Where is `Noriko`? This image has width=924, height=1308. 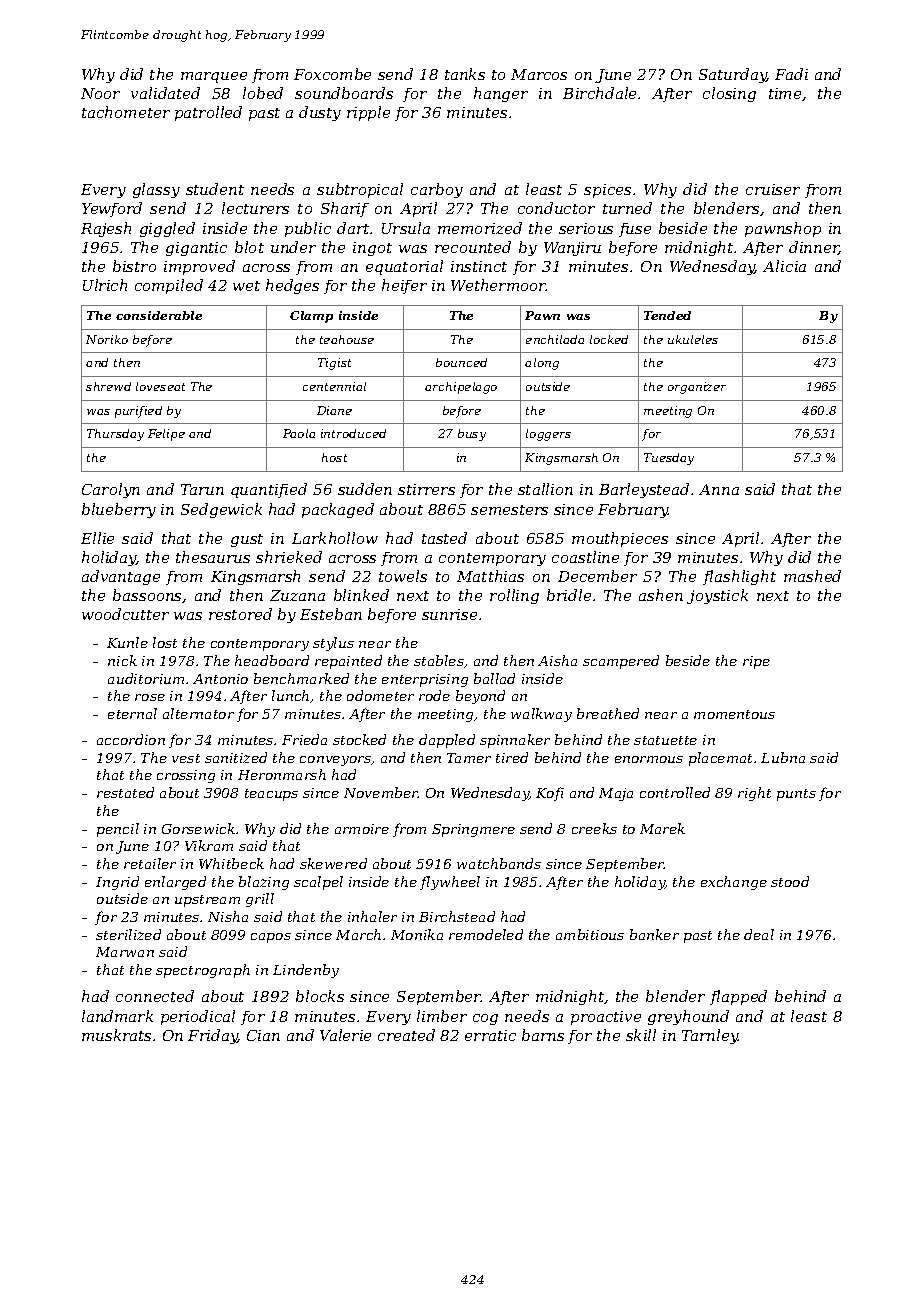
Noriko is located at coordinates (107, 339).
